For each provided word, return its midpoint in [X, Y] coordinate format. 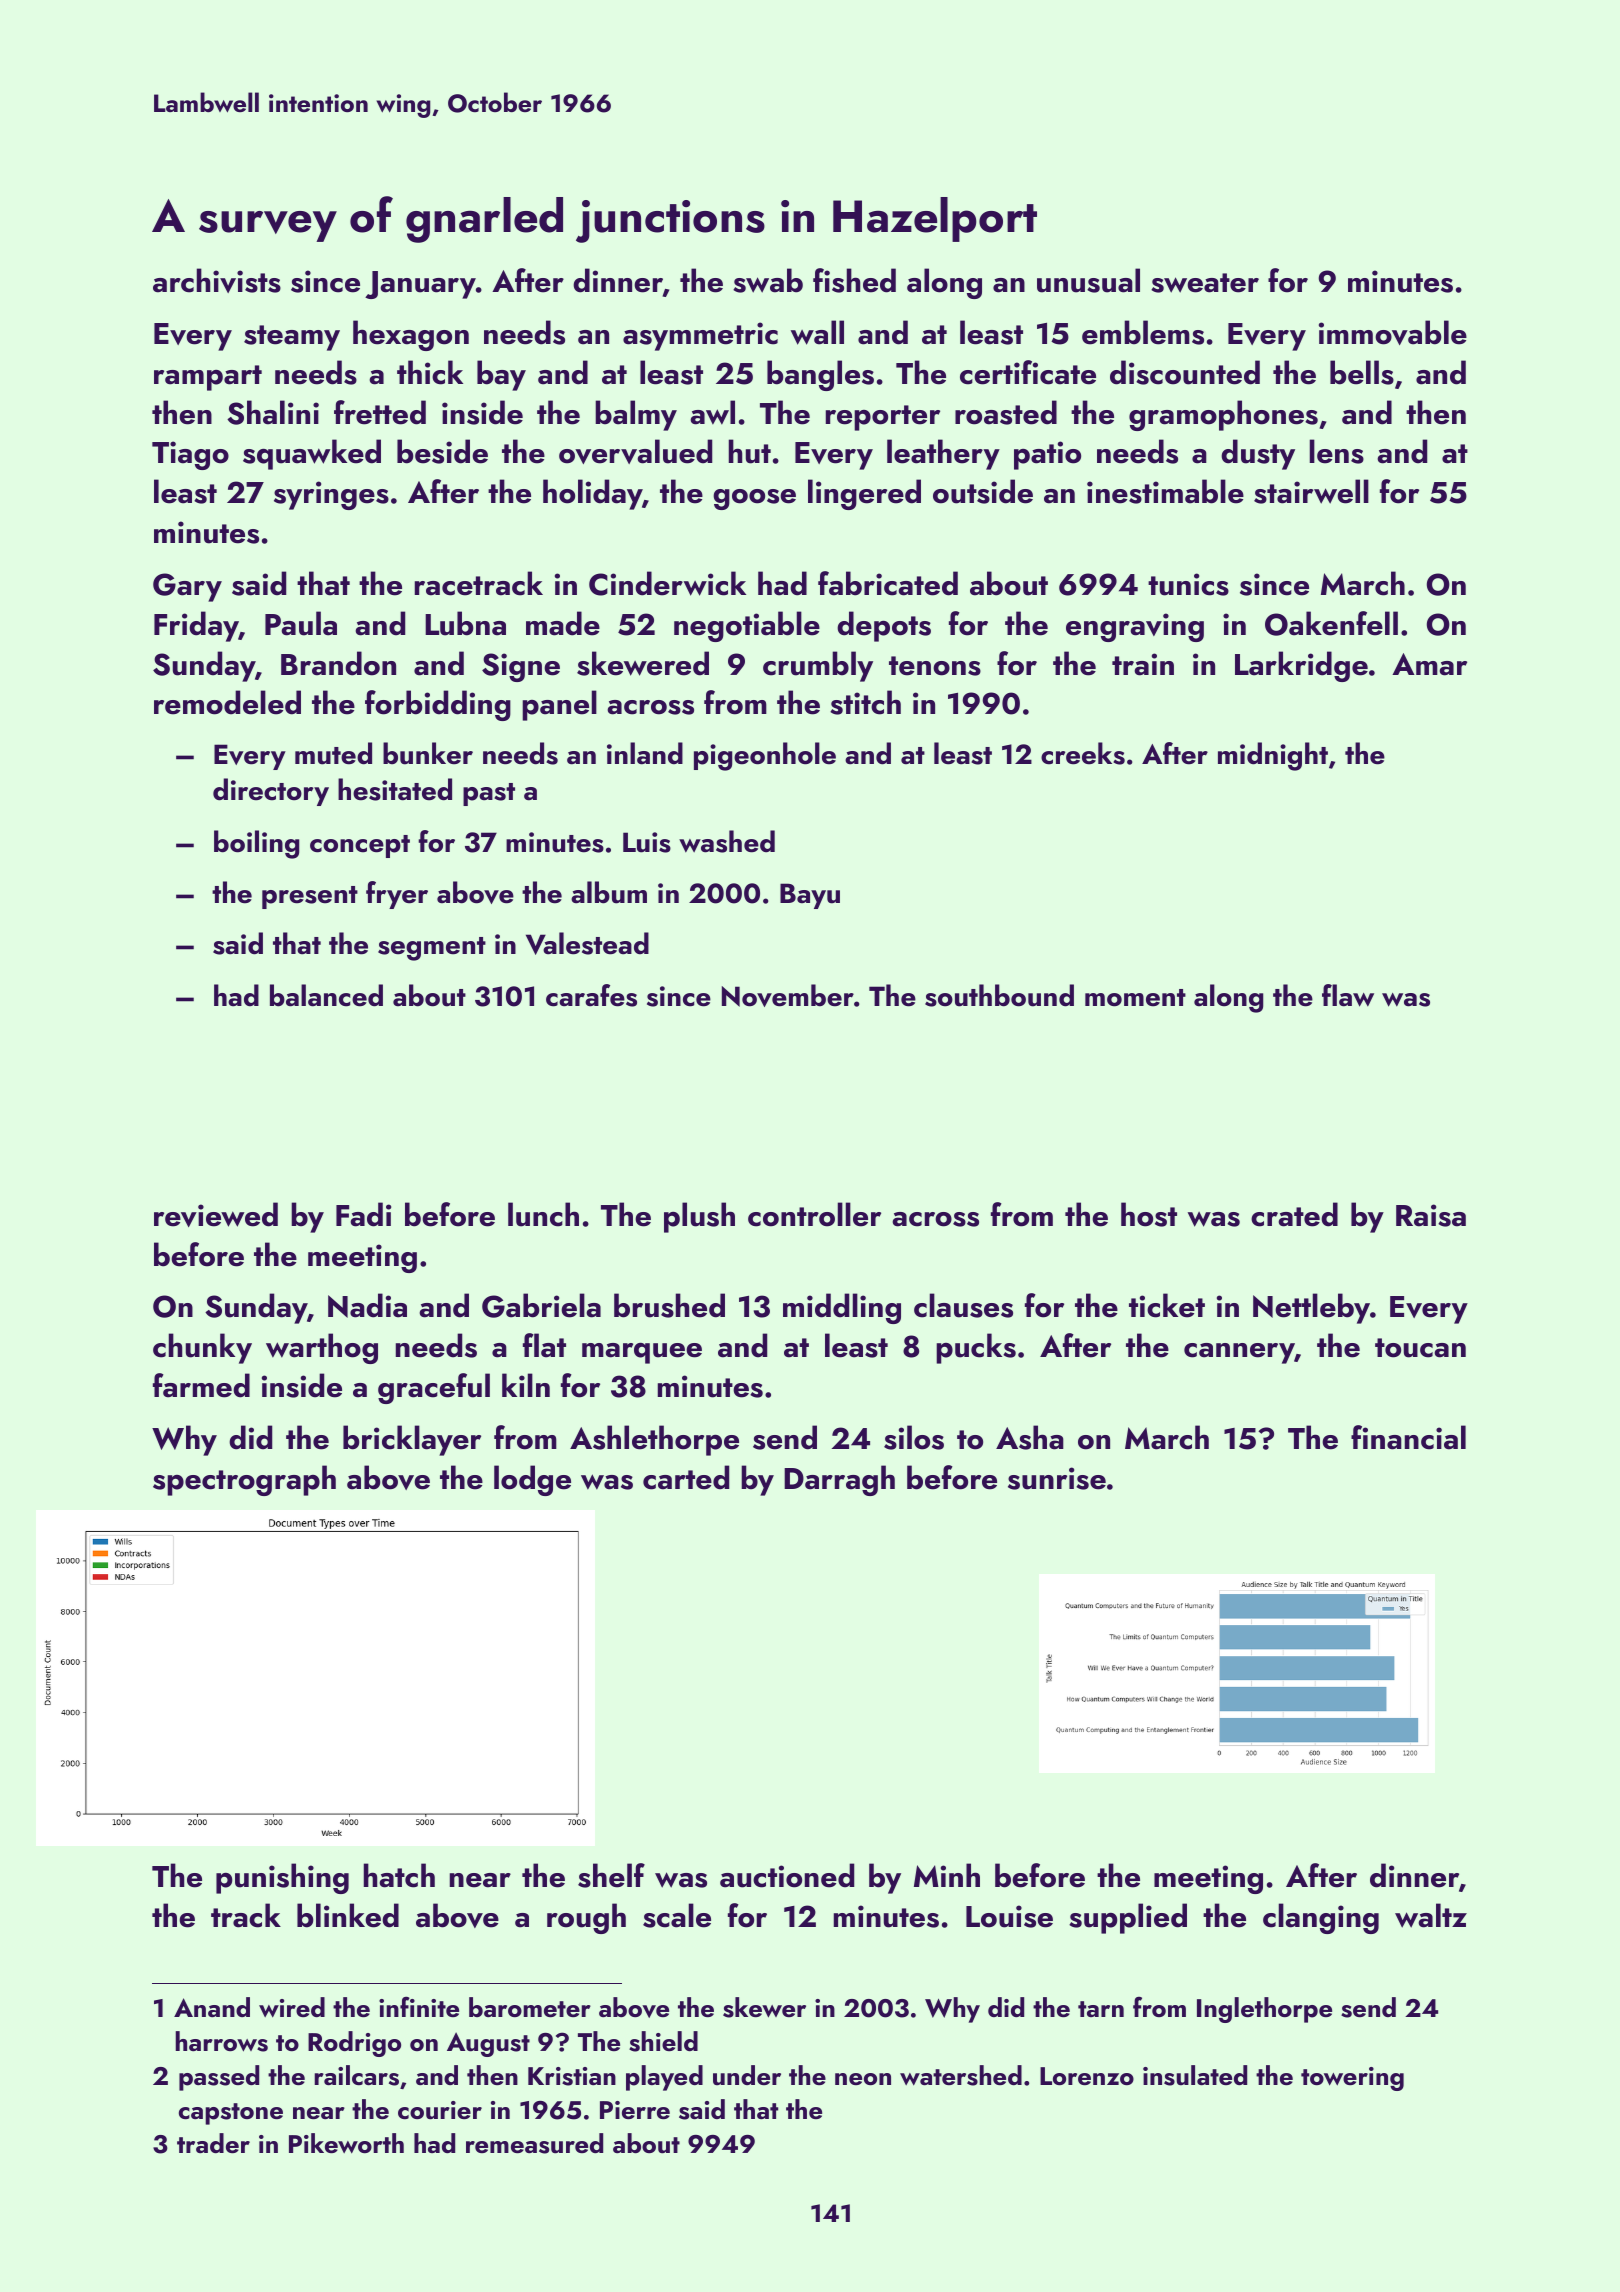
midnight [1273, 756]
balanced [326, 995]
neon [863, 2079]
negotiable [747, 626]
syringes [331, 495]
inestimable [1165, 491]
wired [292, 2007]
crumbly [818, 666]
